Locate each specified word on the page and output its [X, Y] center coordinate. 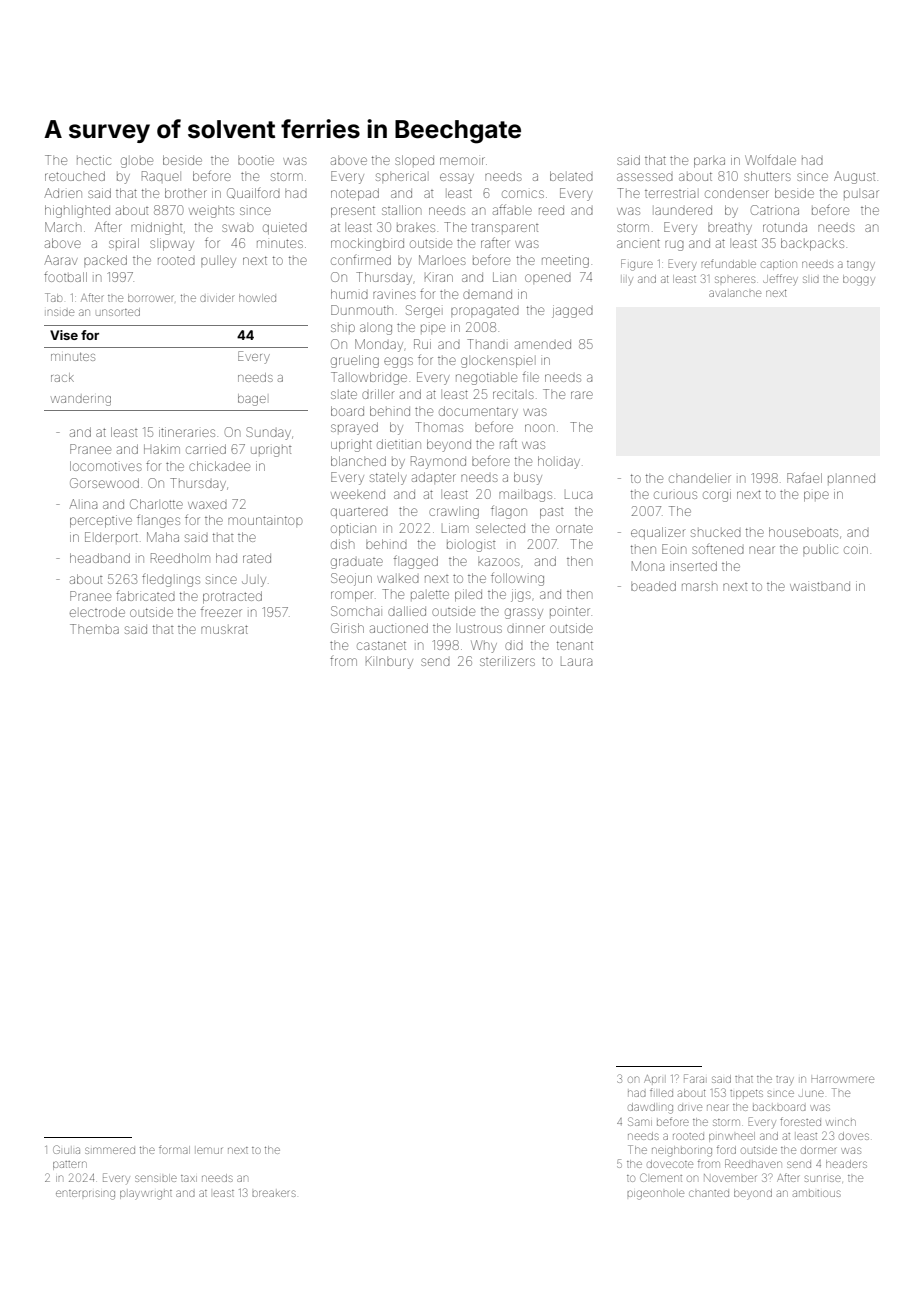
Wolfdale [770, 159]
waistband [820, 586]
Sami [640, 1121]
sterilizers [507, 661]
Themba [94, 629]
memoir [462, 161]
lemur [209, 1150]
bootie [256, 160]
